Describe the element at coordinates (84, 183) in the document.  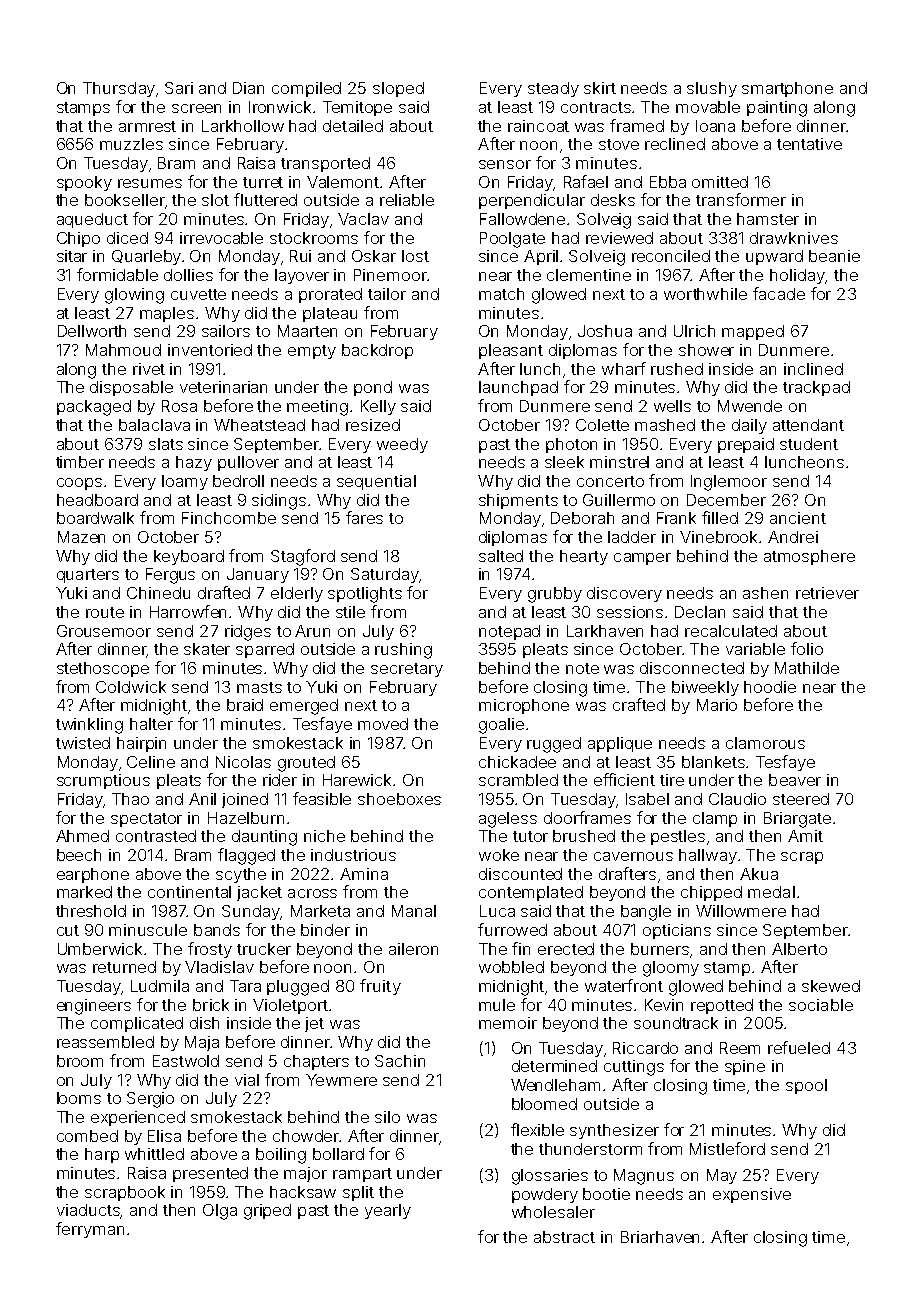
I see `spooky` at that location.
